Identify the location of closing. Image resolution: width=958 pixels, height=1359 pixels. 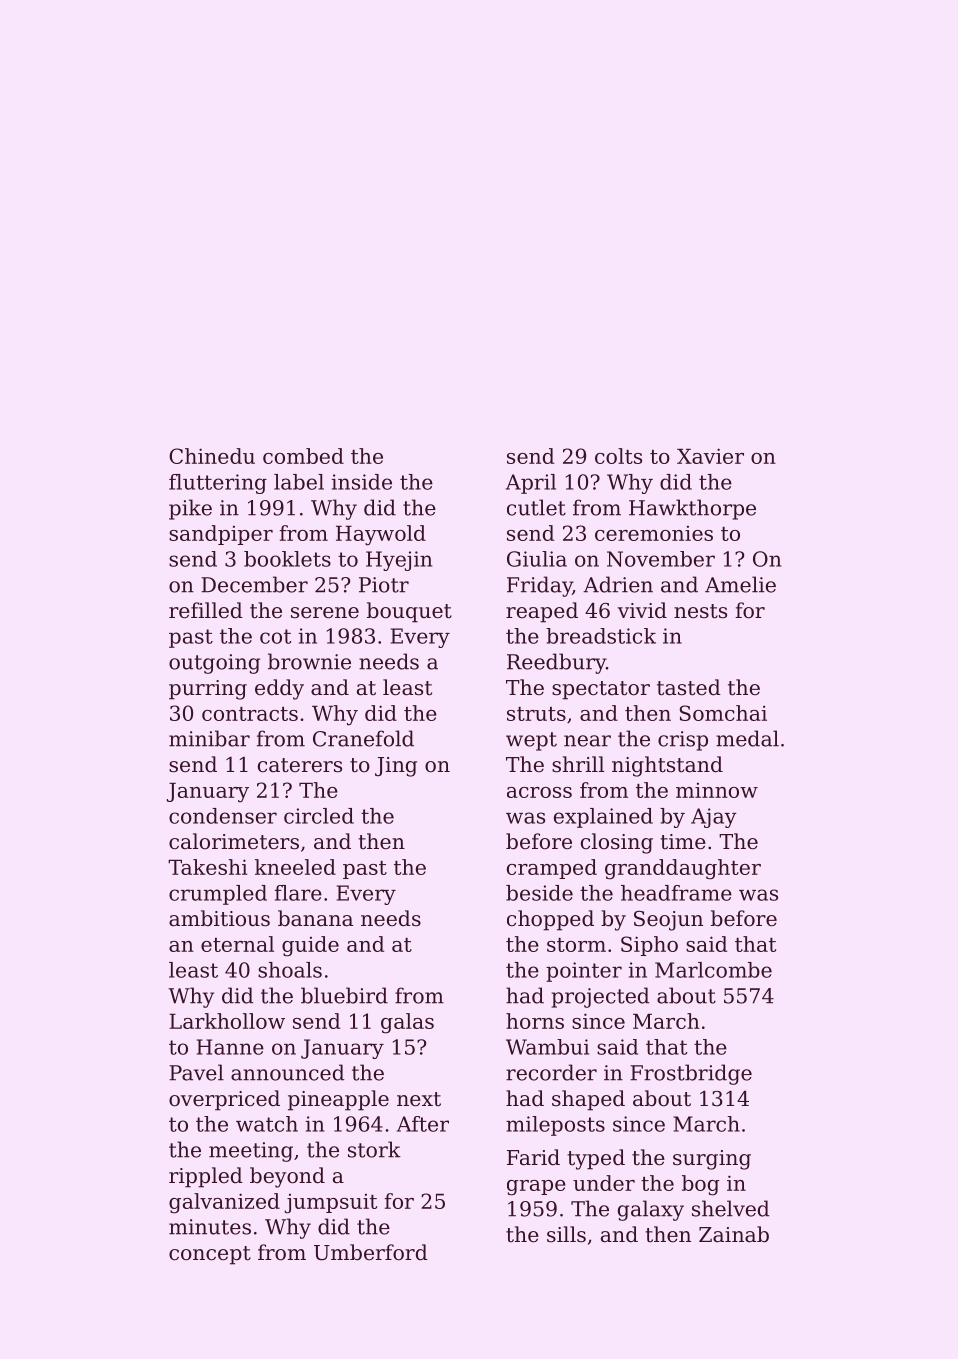
(617, 843).
